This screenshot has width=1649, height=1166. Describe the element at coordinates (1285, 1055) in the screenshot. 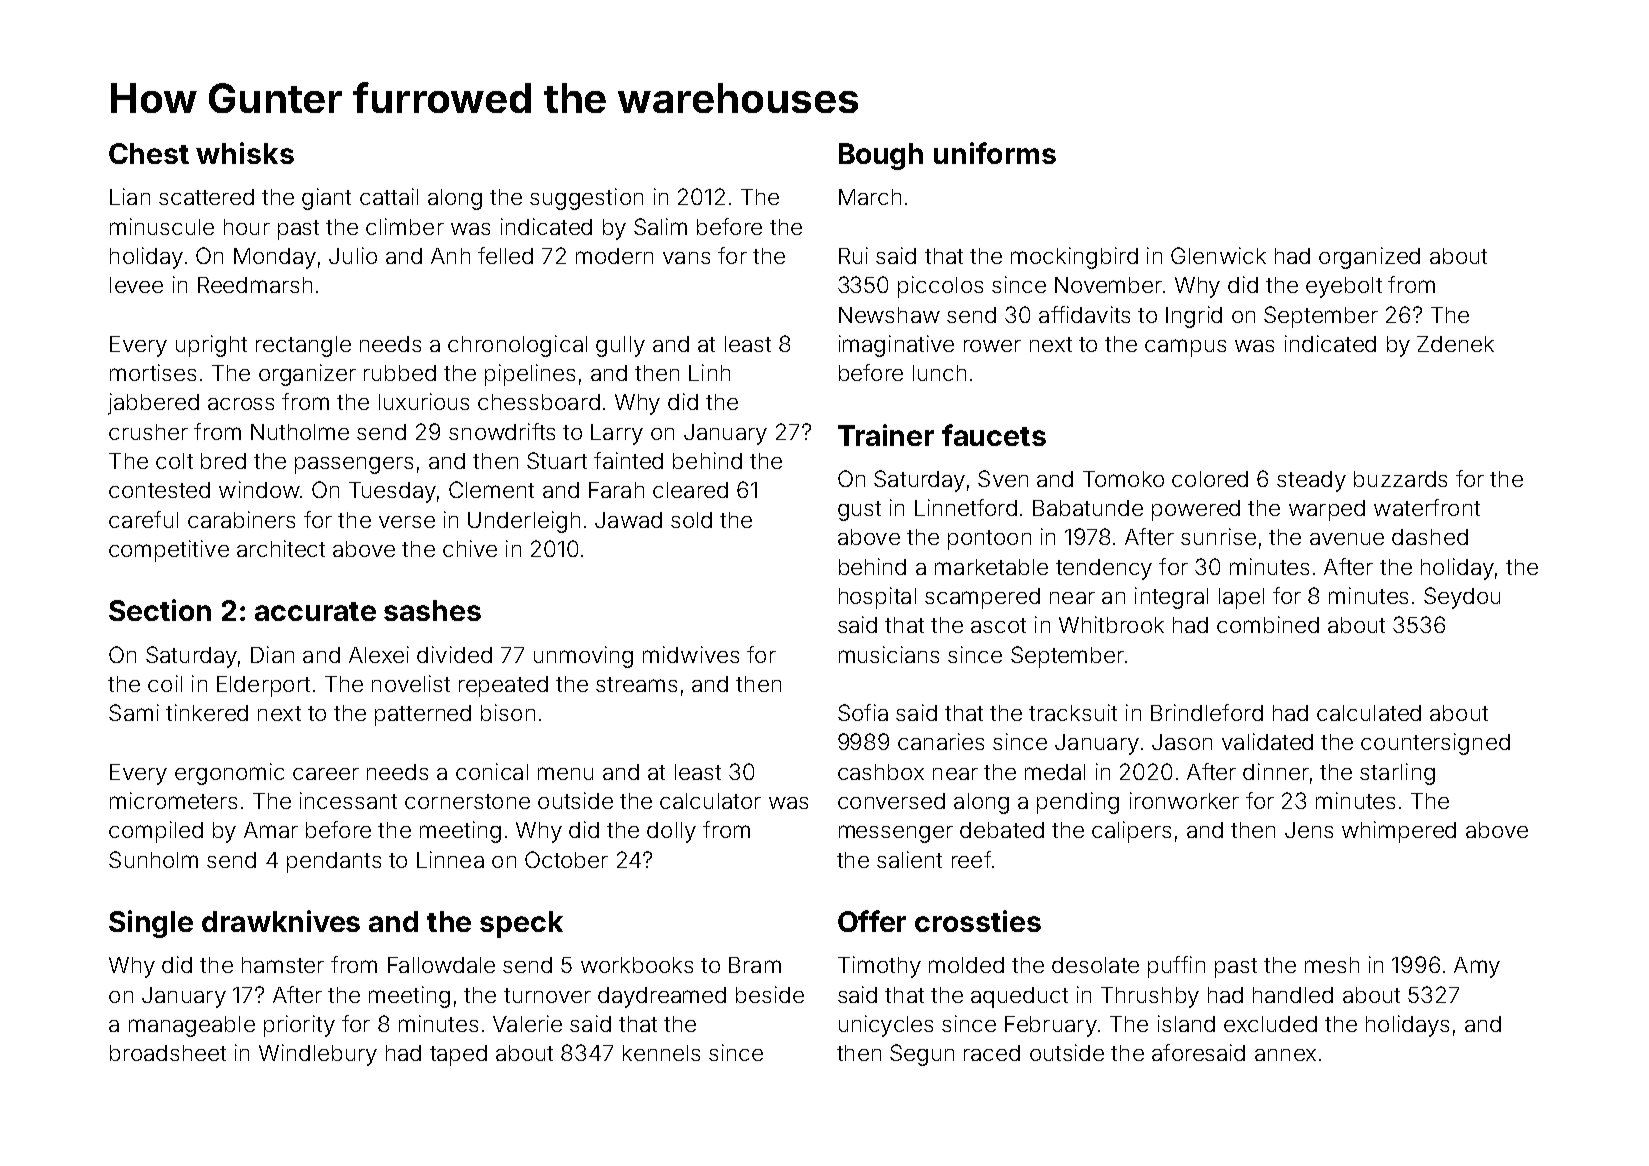

I see `annex` at that location.
